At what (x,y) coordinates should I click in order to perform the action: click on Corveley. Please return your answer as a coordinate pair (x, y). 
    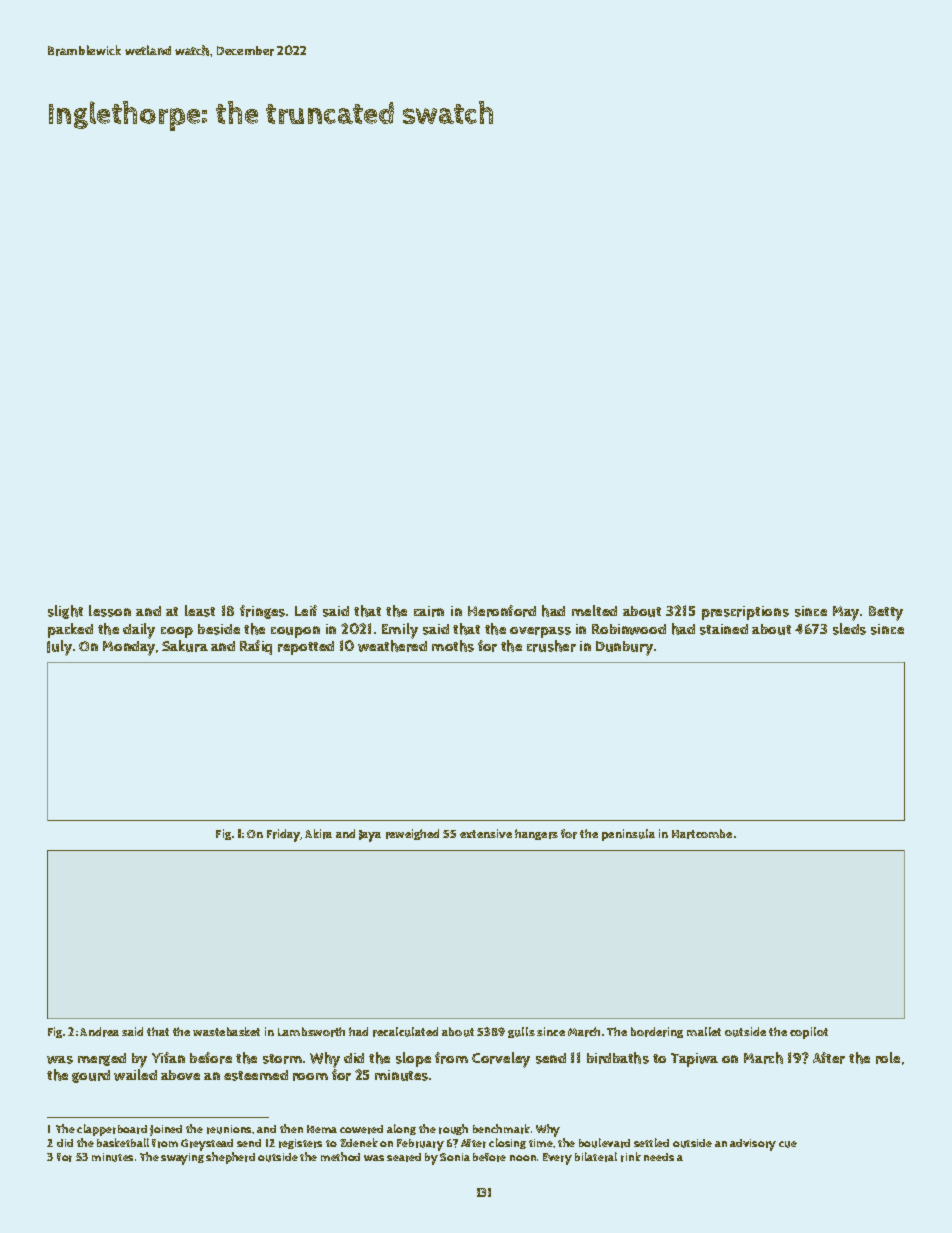
    Looking at the image, I should click on (501, 1060).
